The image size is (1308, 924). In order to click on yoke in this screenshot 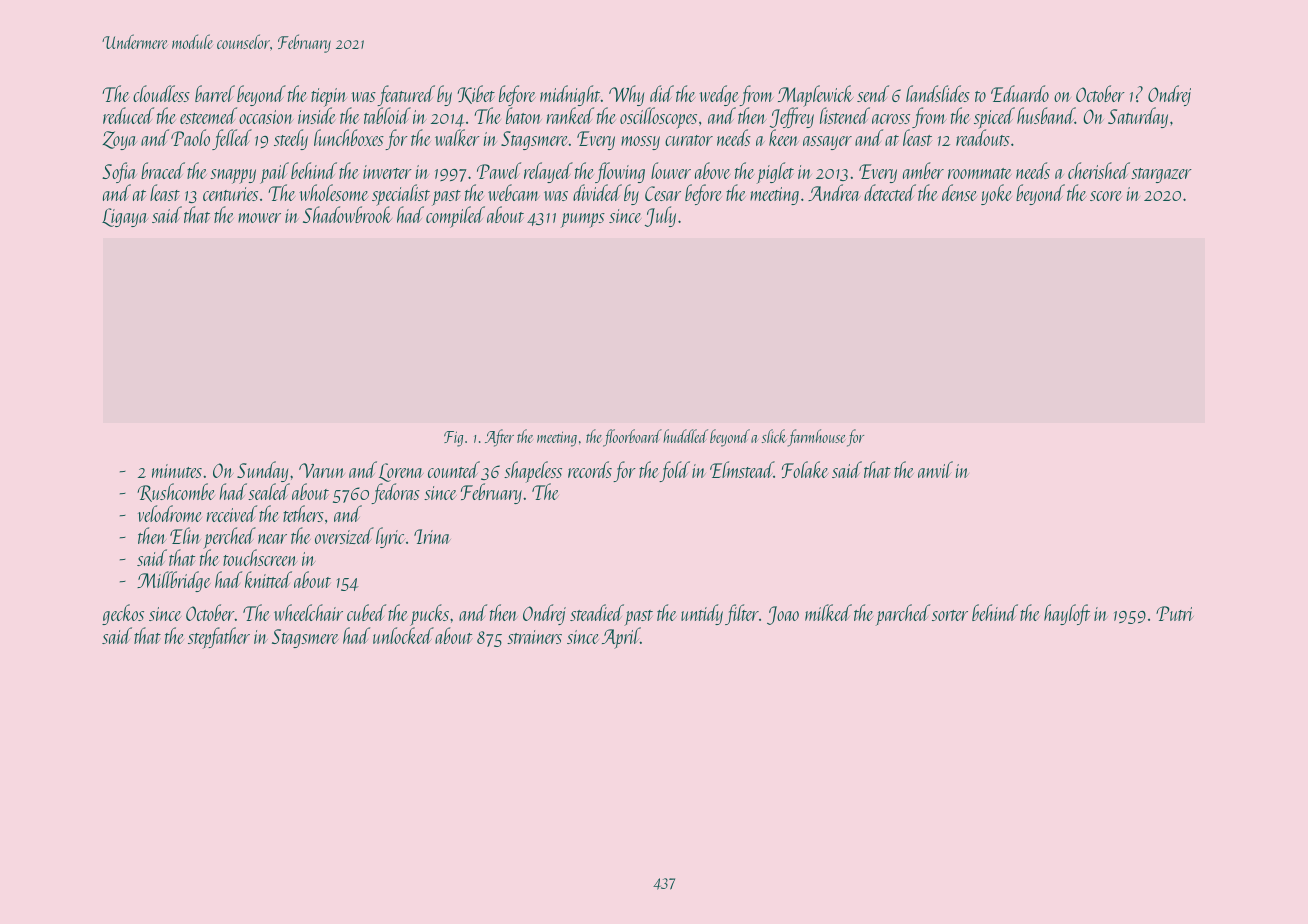, I will do `click(996, 194)`.
